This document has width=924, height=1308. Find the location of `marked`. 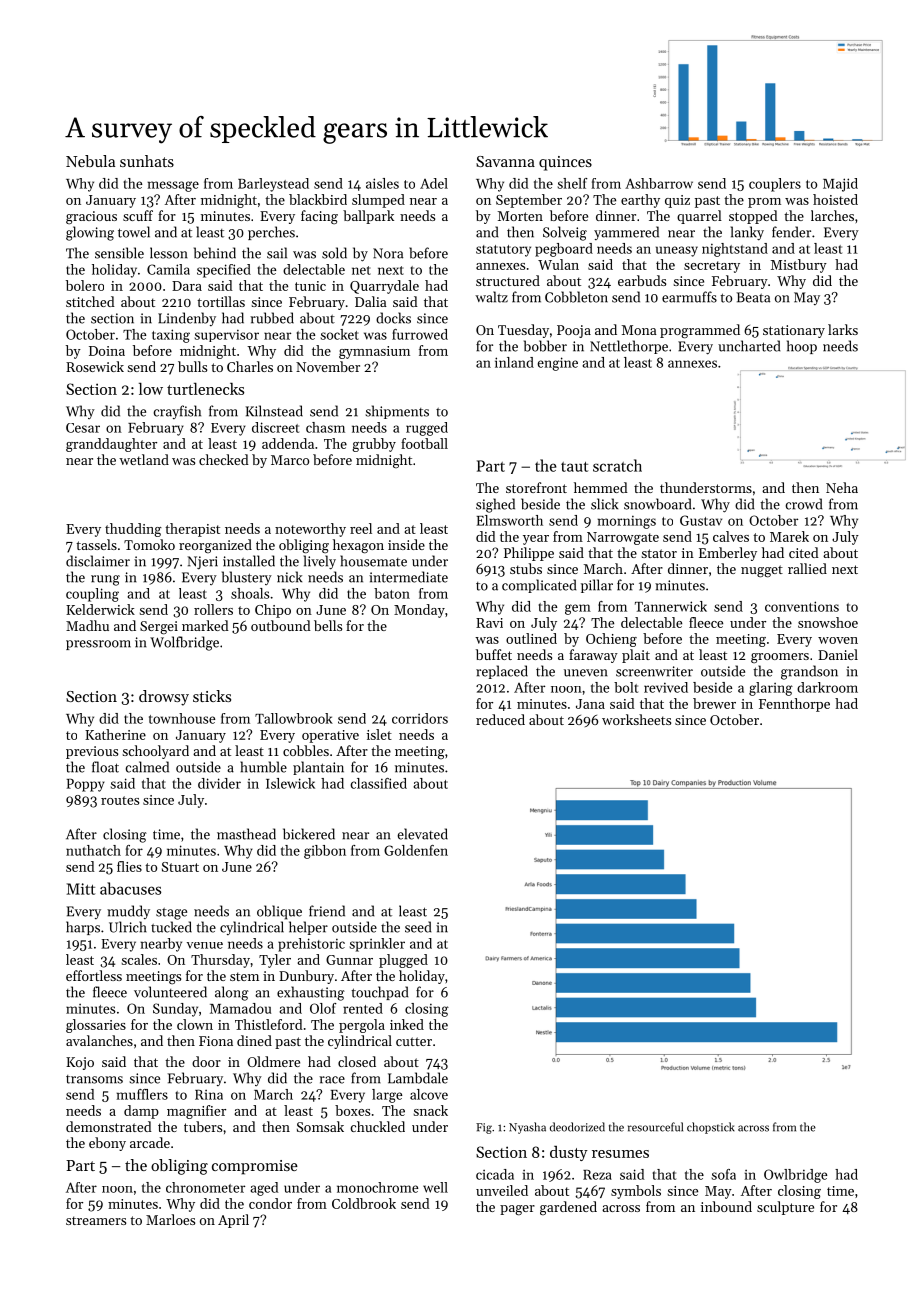

marked is located at coordinates (205, 625).
